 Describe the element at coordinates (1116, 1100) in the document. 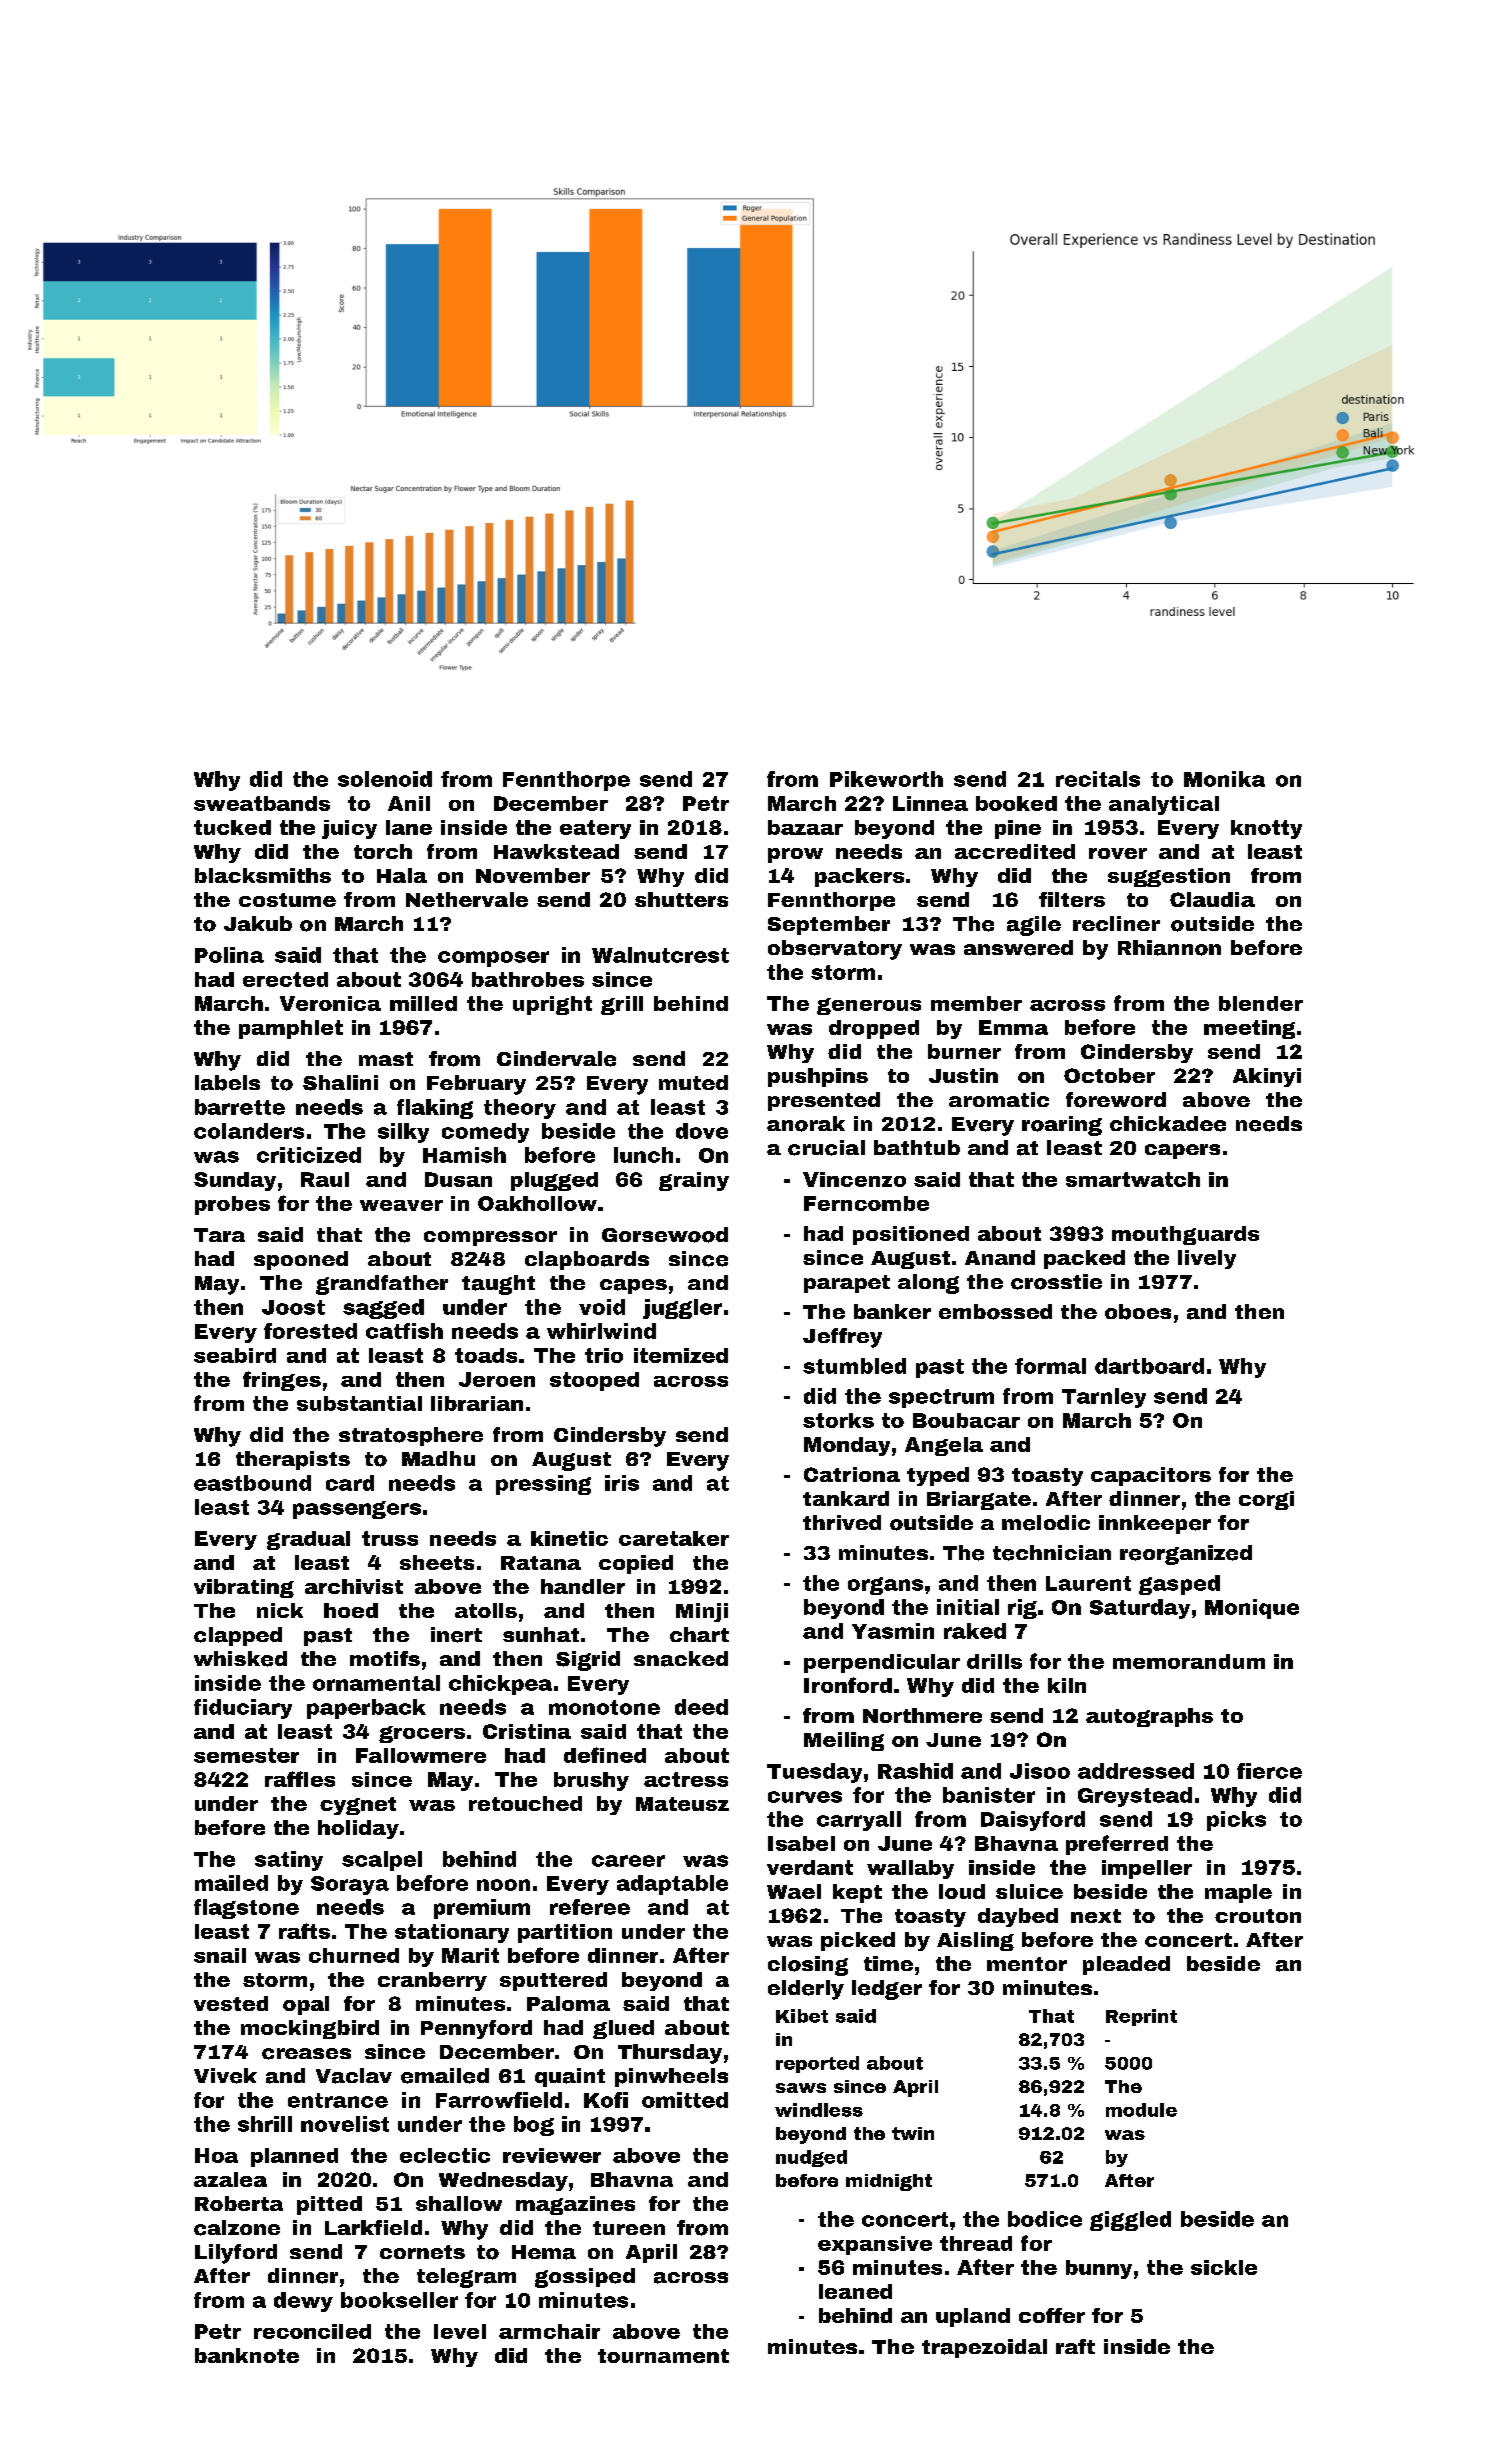

I see `foreword` at that location.
